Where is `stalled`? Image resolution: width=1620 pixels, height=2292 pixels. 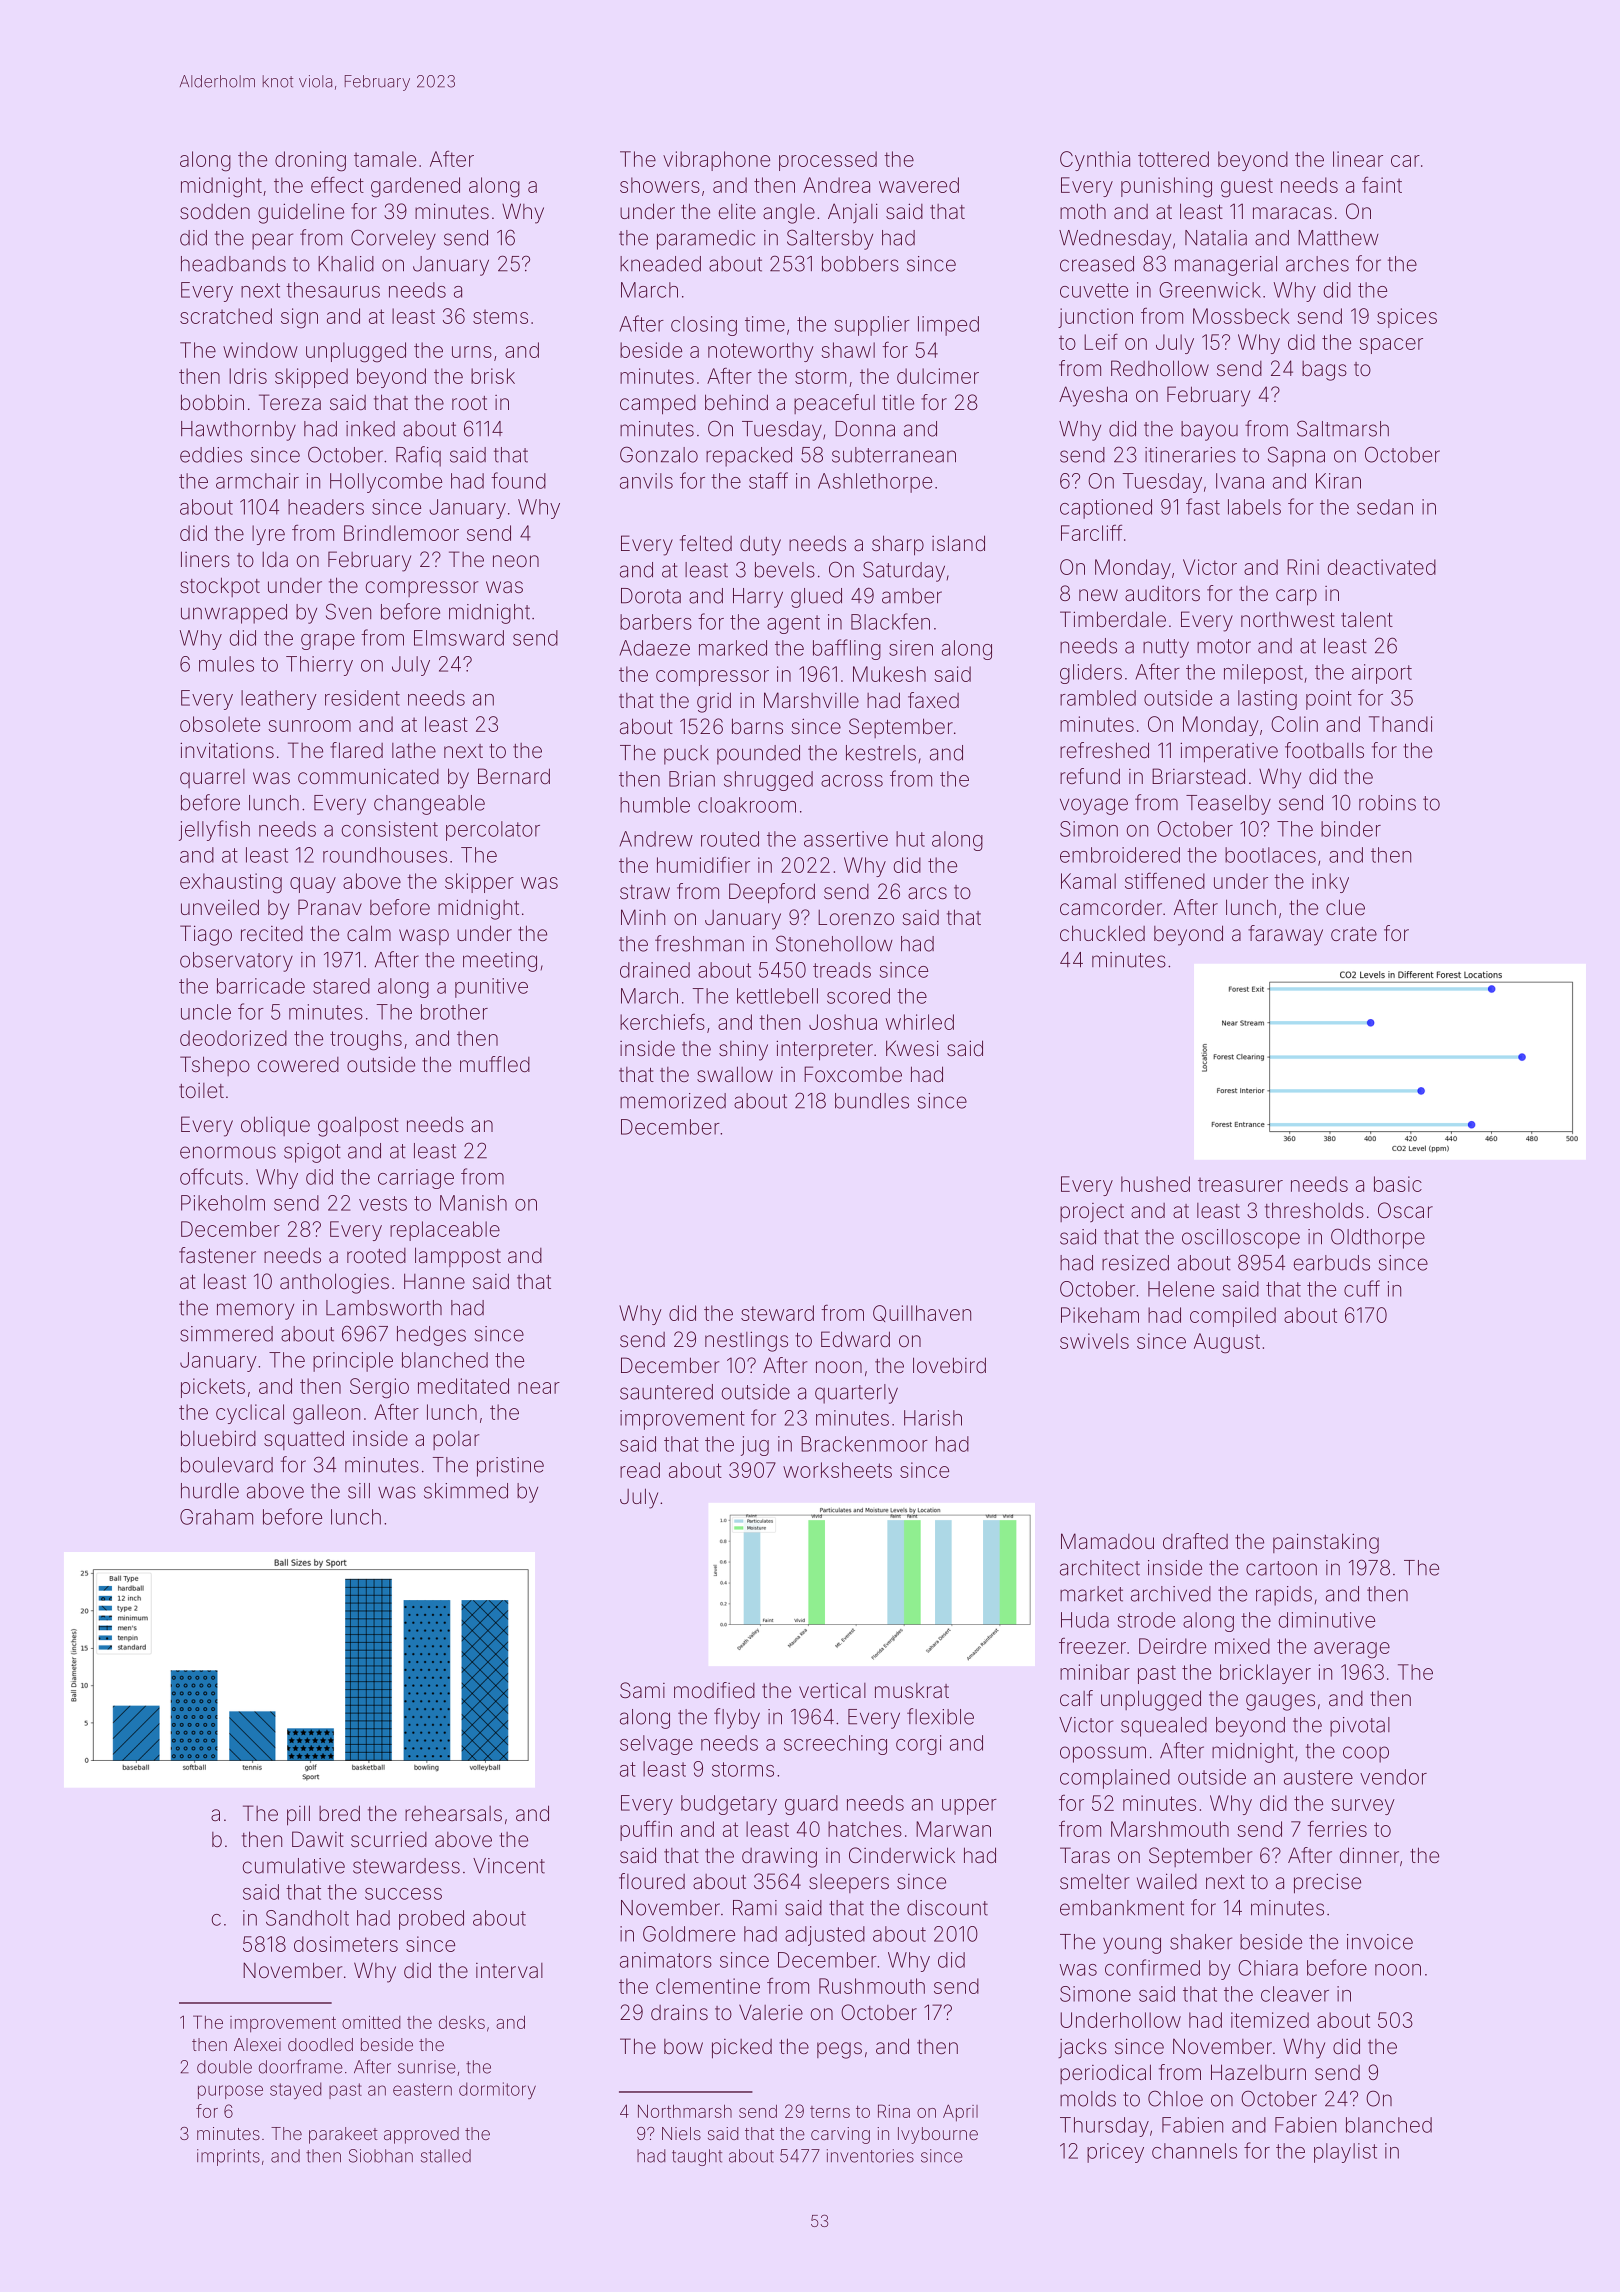 stalled is located at coordinates (446, 2156).
